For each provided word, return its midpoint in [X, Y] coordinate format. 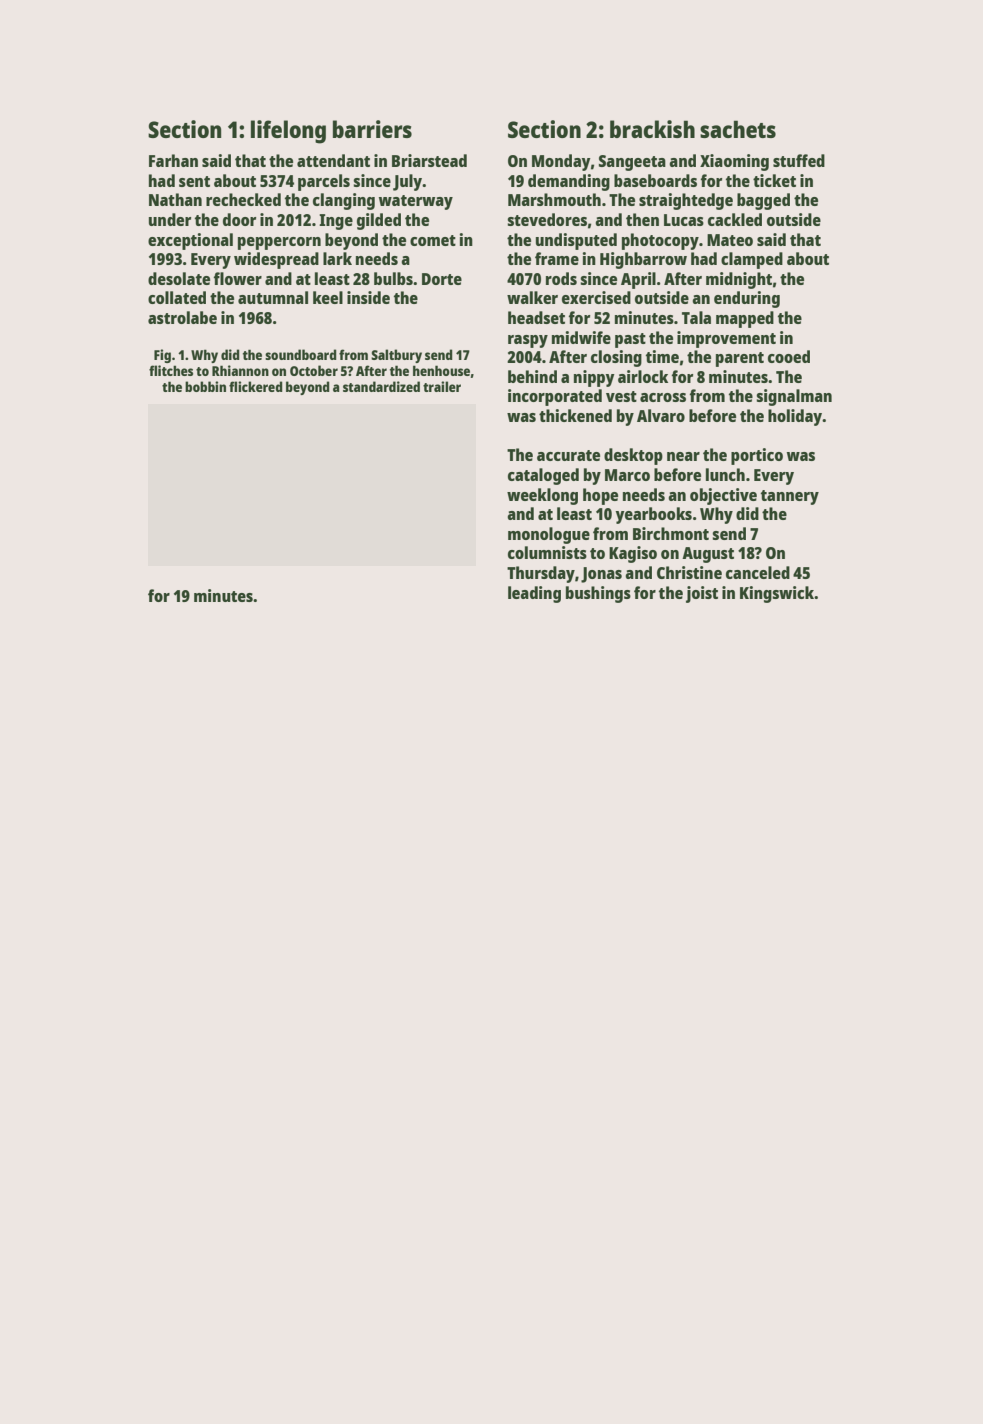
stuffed [799, 160]
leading [534, 594]
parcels [324, 182]
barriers [372, 129]
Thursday [541, 574]
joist [702, 594]
